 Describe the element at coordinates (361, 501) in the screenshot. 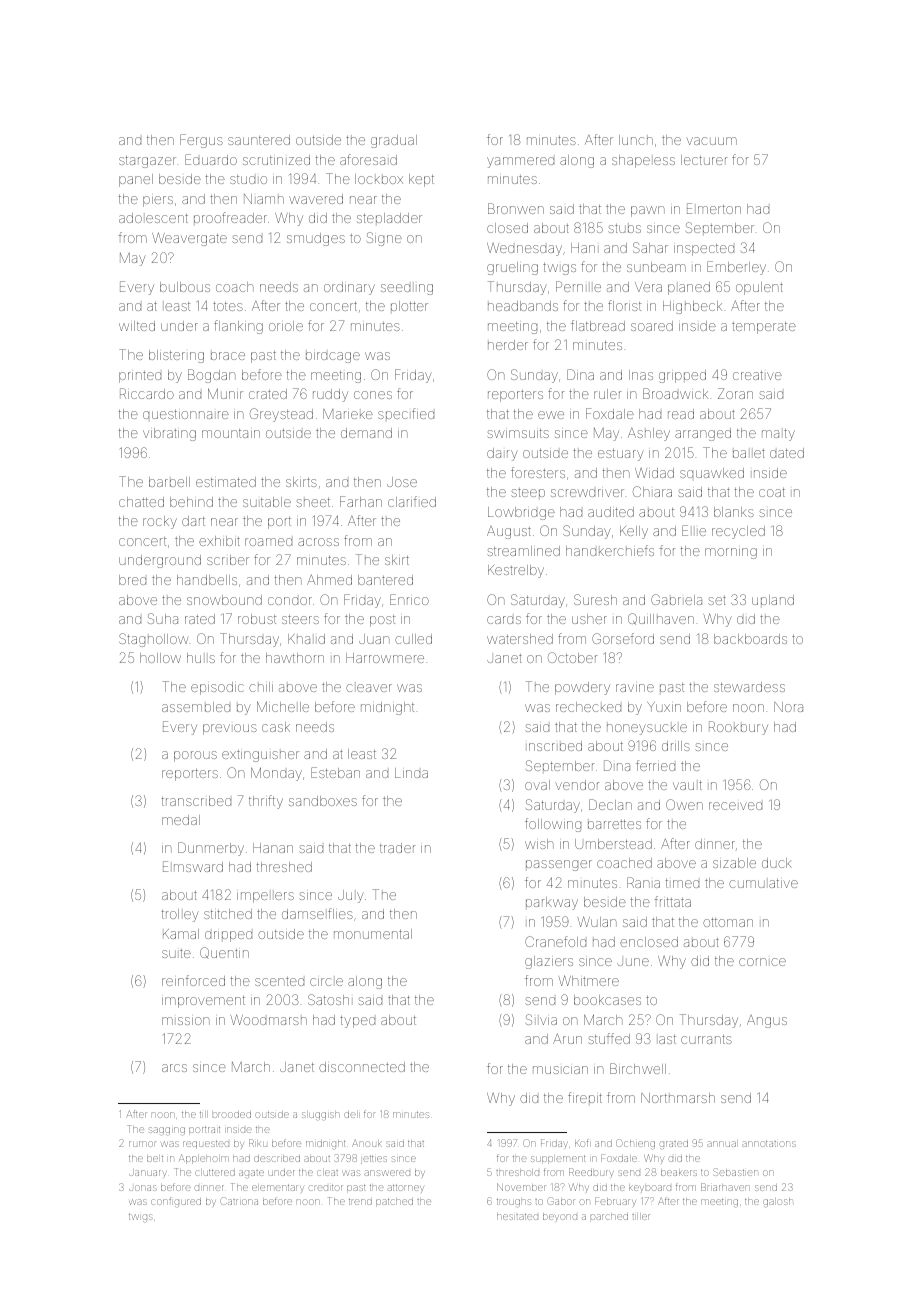

I see `Farhan` at that location.
